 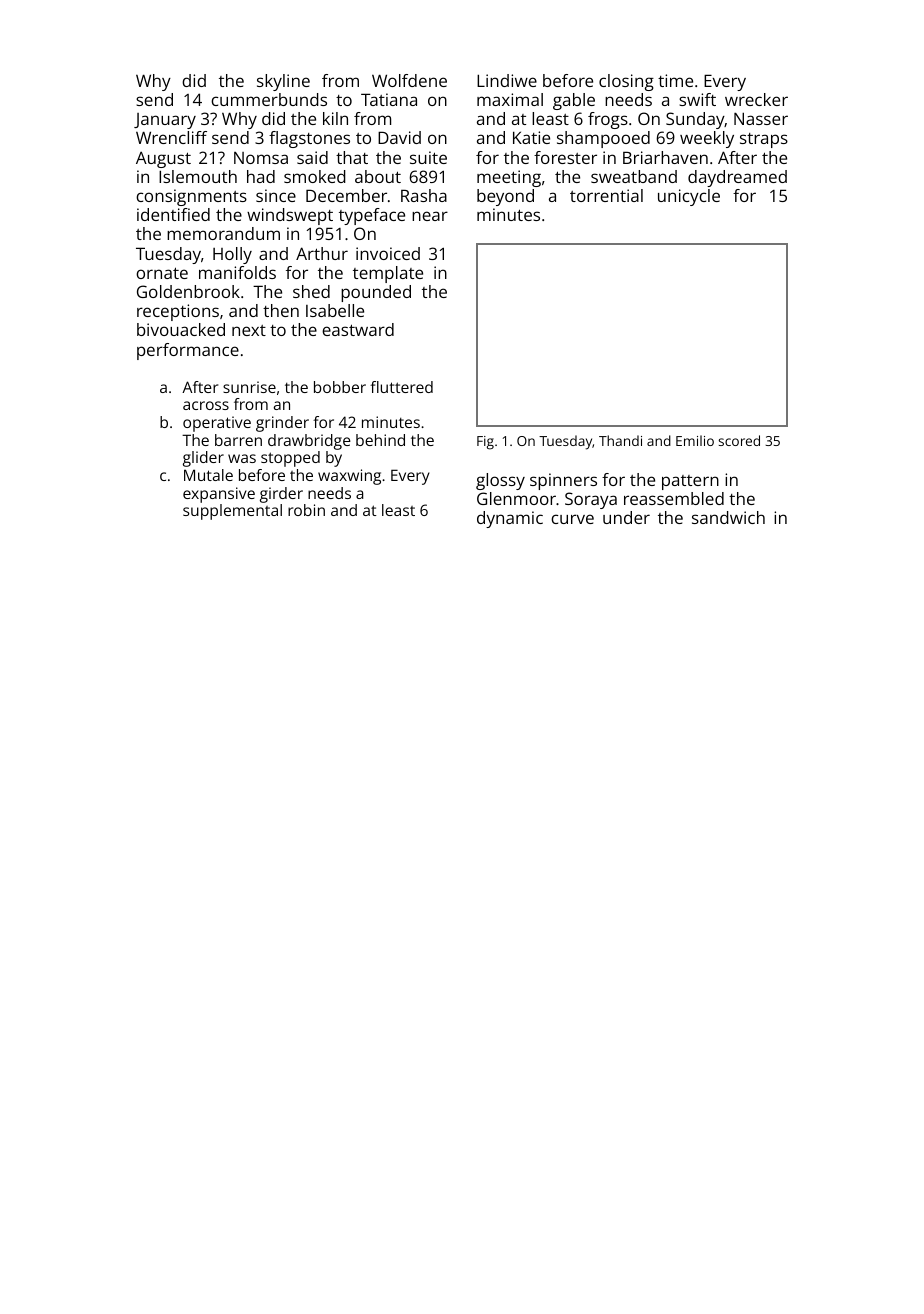 What do you see at coordinates (376, 293) in the image?
I see `pounded` at bounding box center [376, 293].
